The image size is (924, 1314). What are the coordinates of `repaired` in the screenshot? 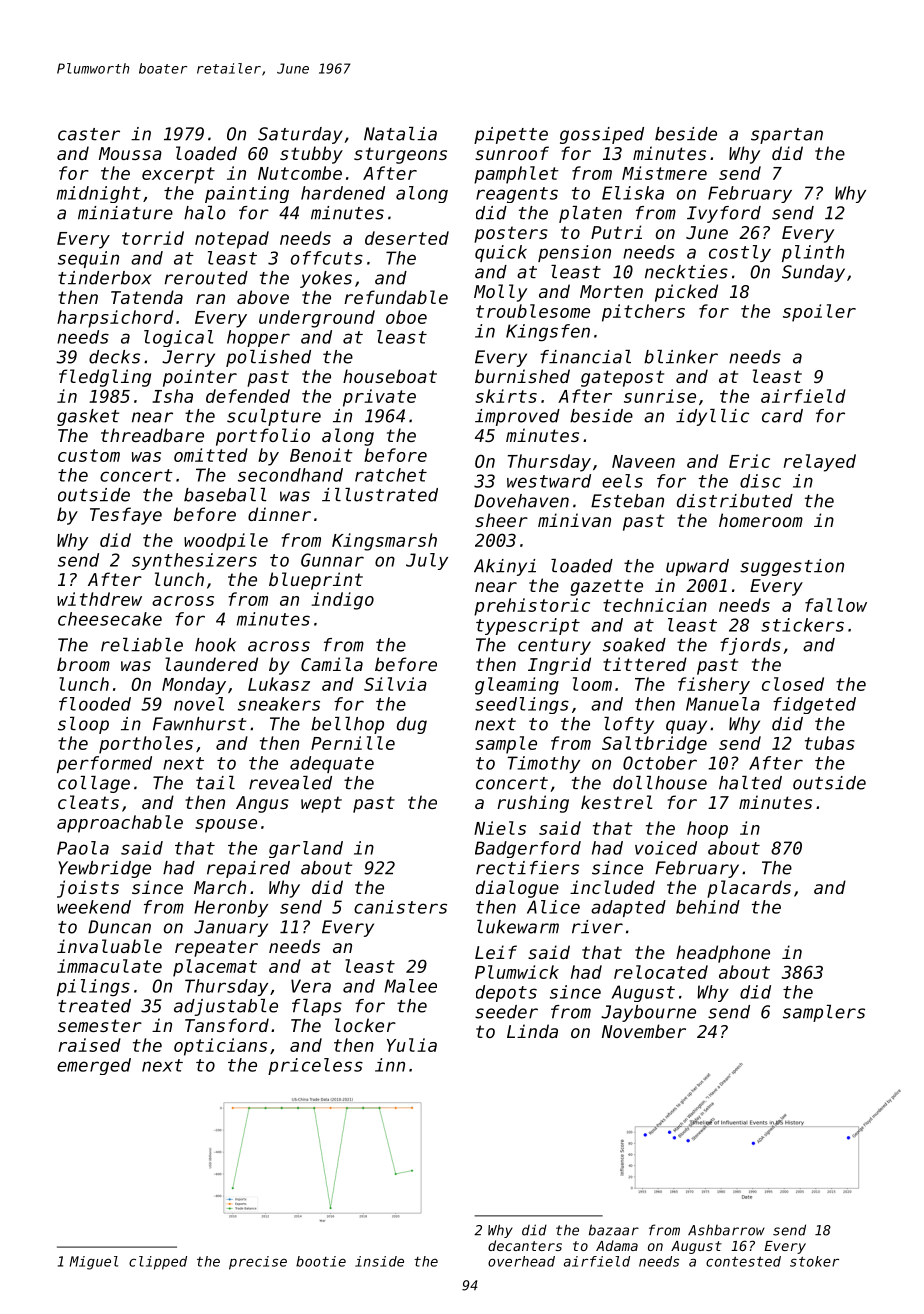 It's located at (248, 869).
